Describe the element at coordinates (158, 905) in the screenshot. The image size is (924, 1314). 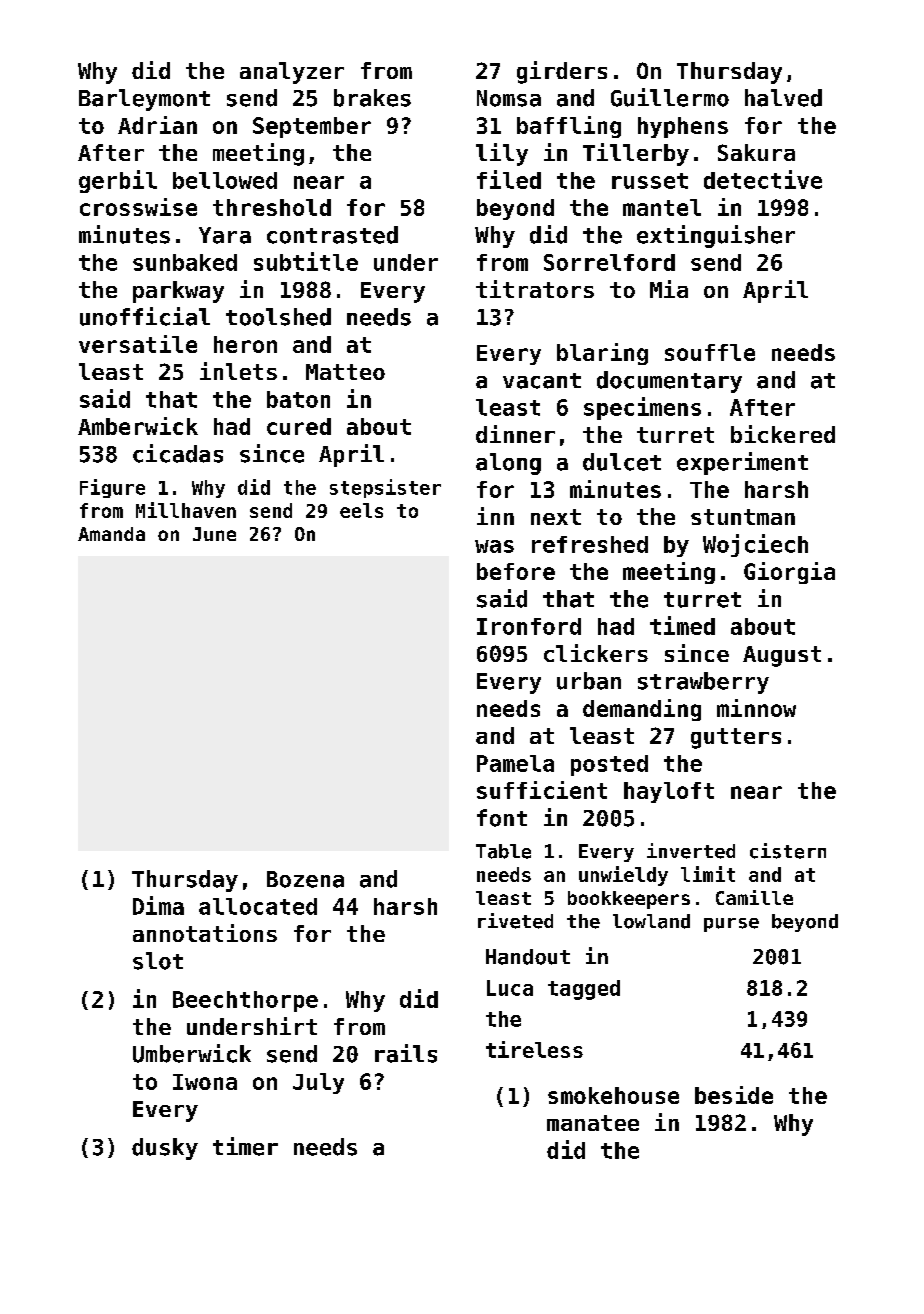
I see `Dima` at that location.
